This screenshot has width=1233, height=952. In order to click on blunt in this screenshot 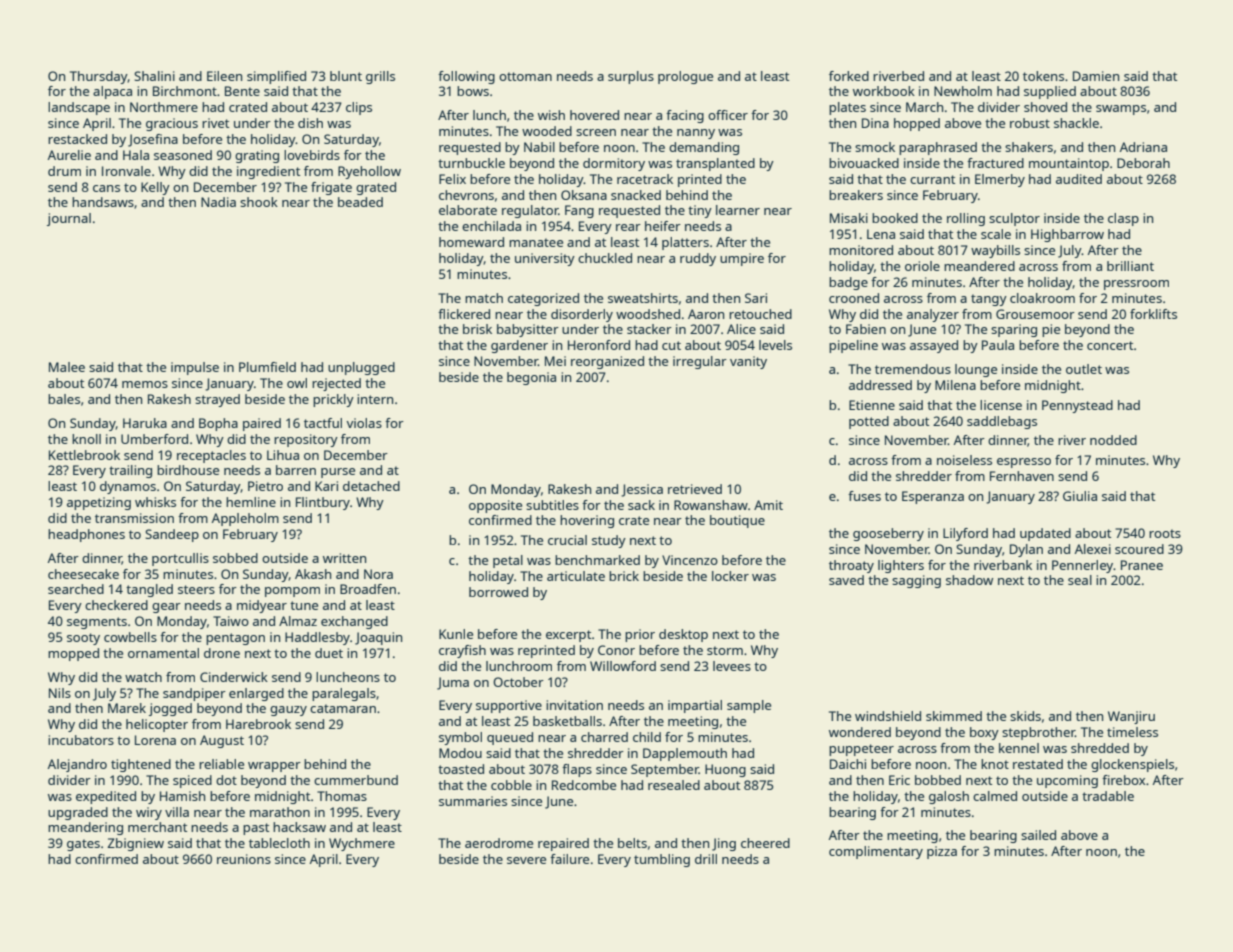, I will do `click(346, 76)`.
